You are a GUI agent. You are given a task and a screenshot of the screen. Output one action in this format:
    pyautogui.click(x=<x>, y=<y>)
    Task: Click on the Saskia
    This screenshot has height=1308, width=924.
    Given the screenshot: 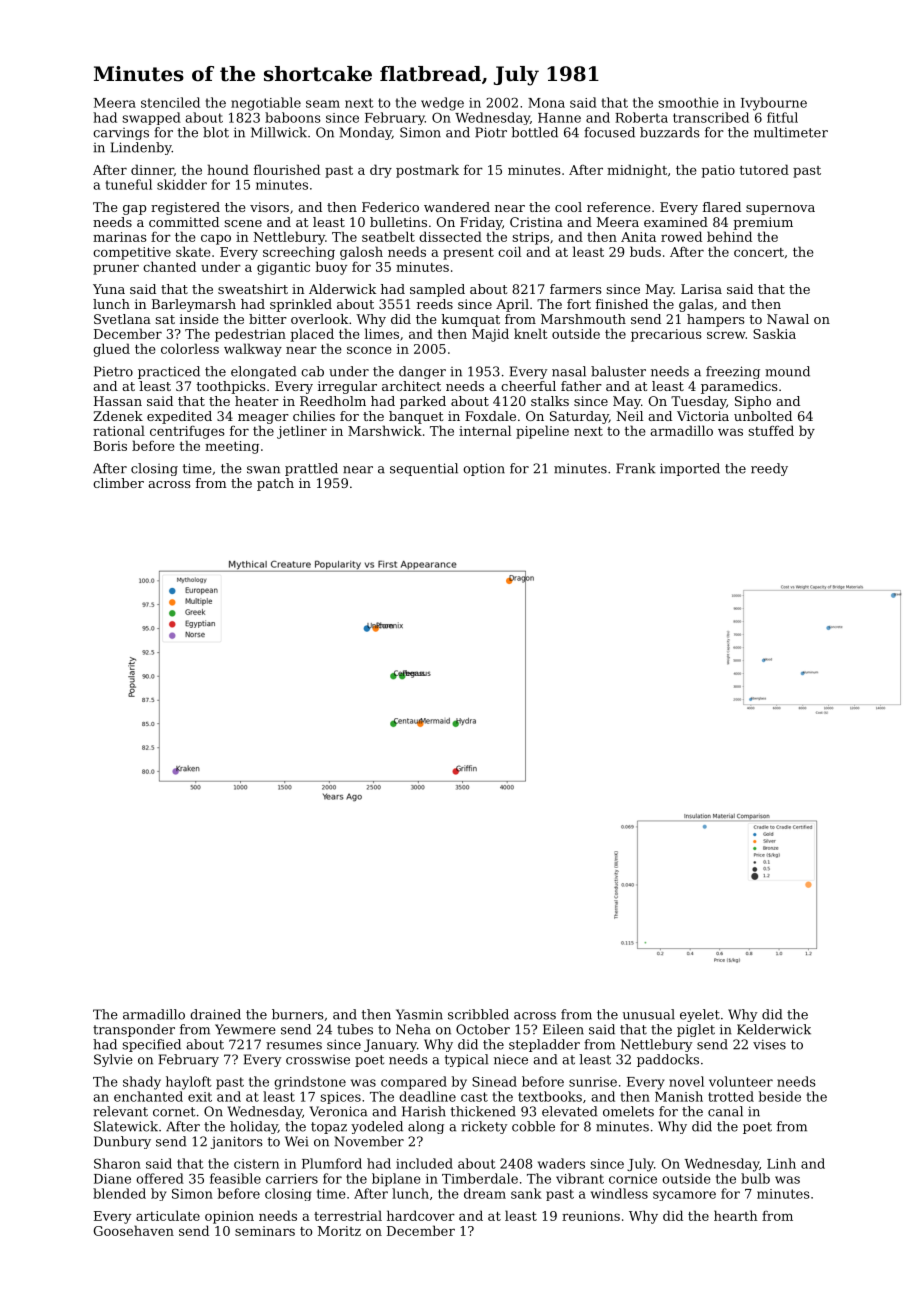 What is the action you would take?
    pyautogui.click(x=774, y=333)
